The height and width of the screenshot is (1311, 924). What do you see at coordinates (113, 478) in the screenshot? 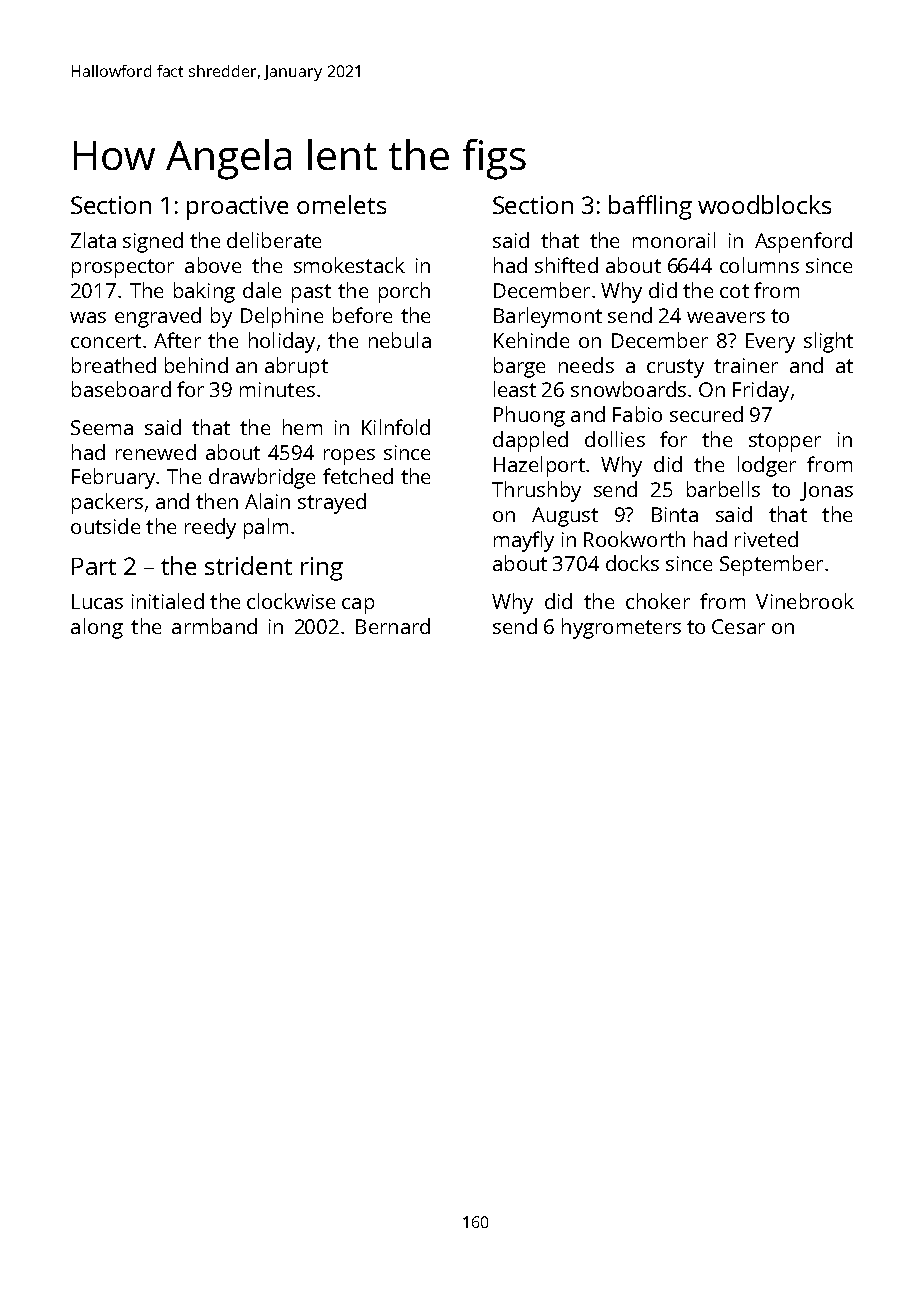
I see `February` at bounding box center [113, 478].
